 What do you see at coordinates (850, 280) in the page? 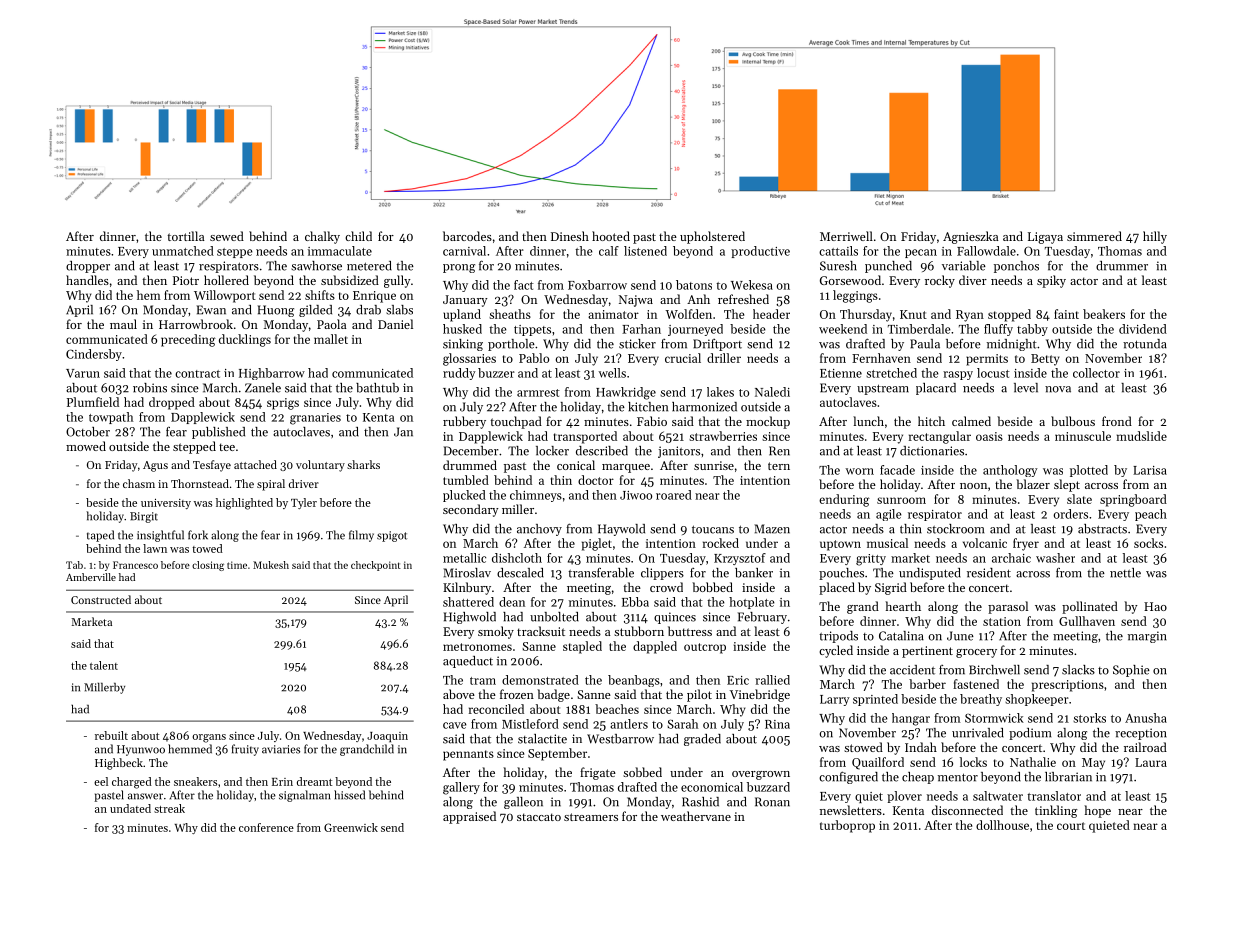
I see `Gorsewood` at bounding box center [850, 280].
